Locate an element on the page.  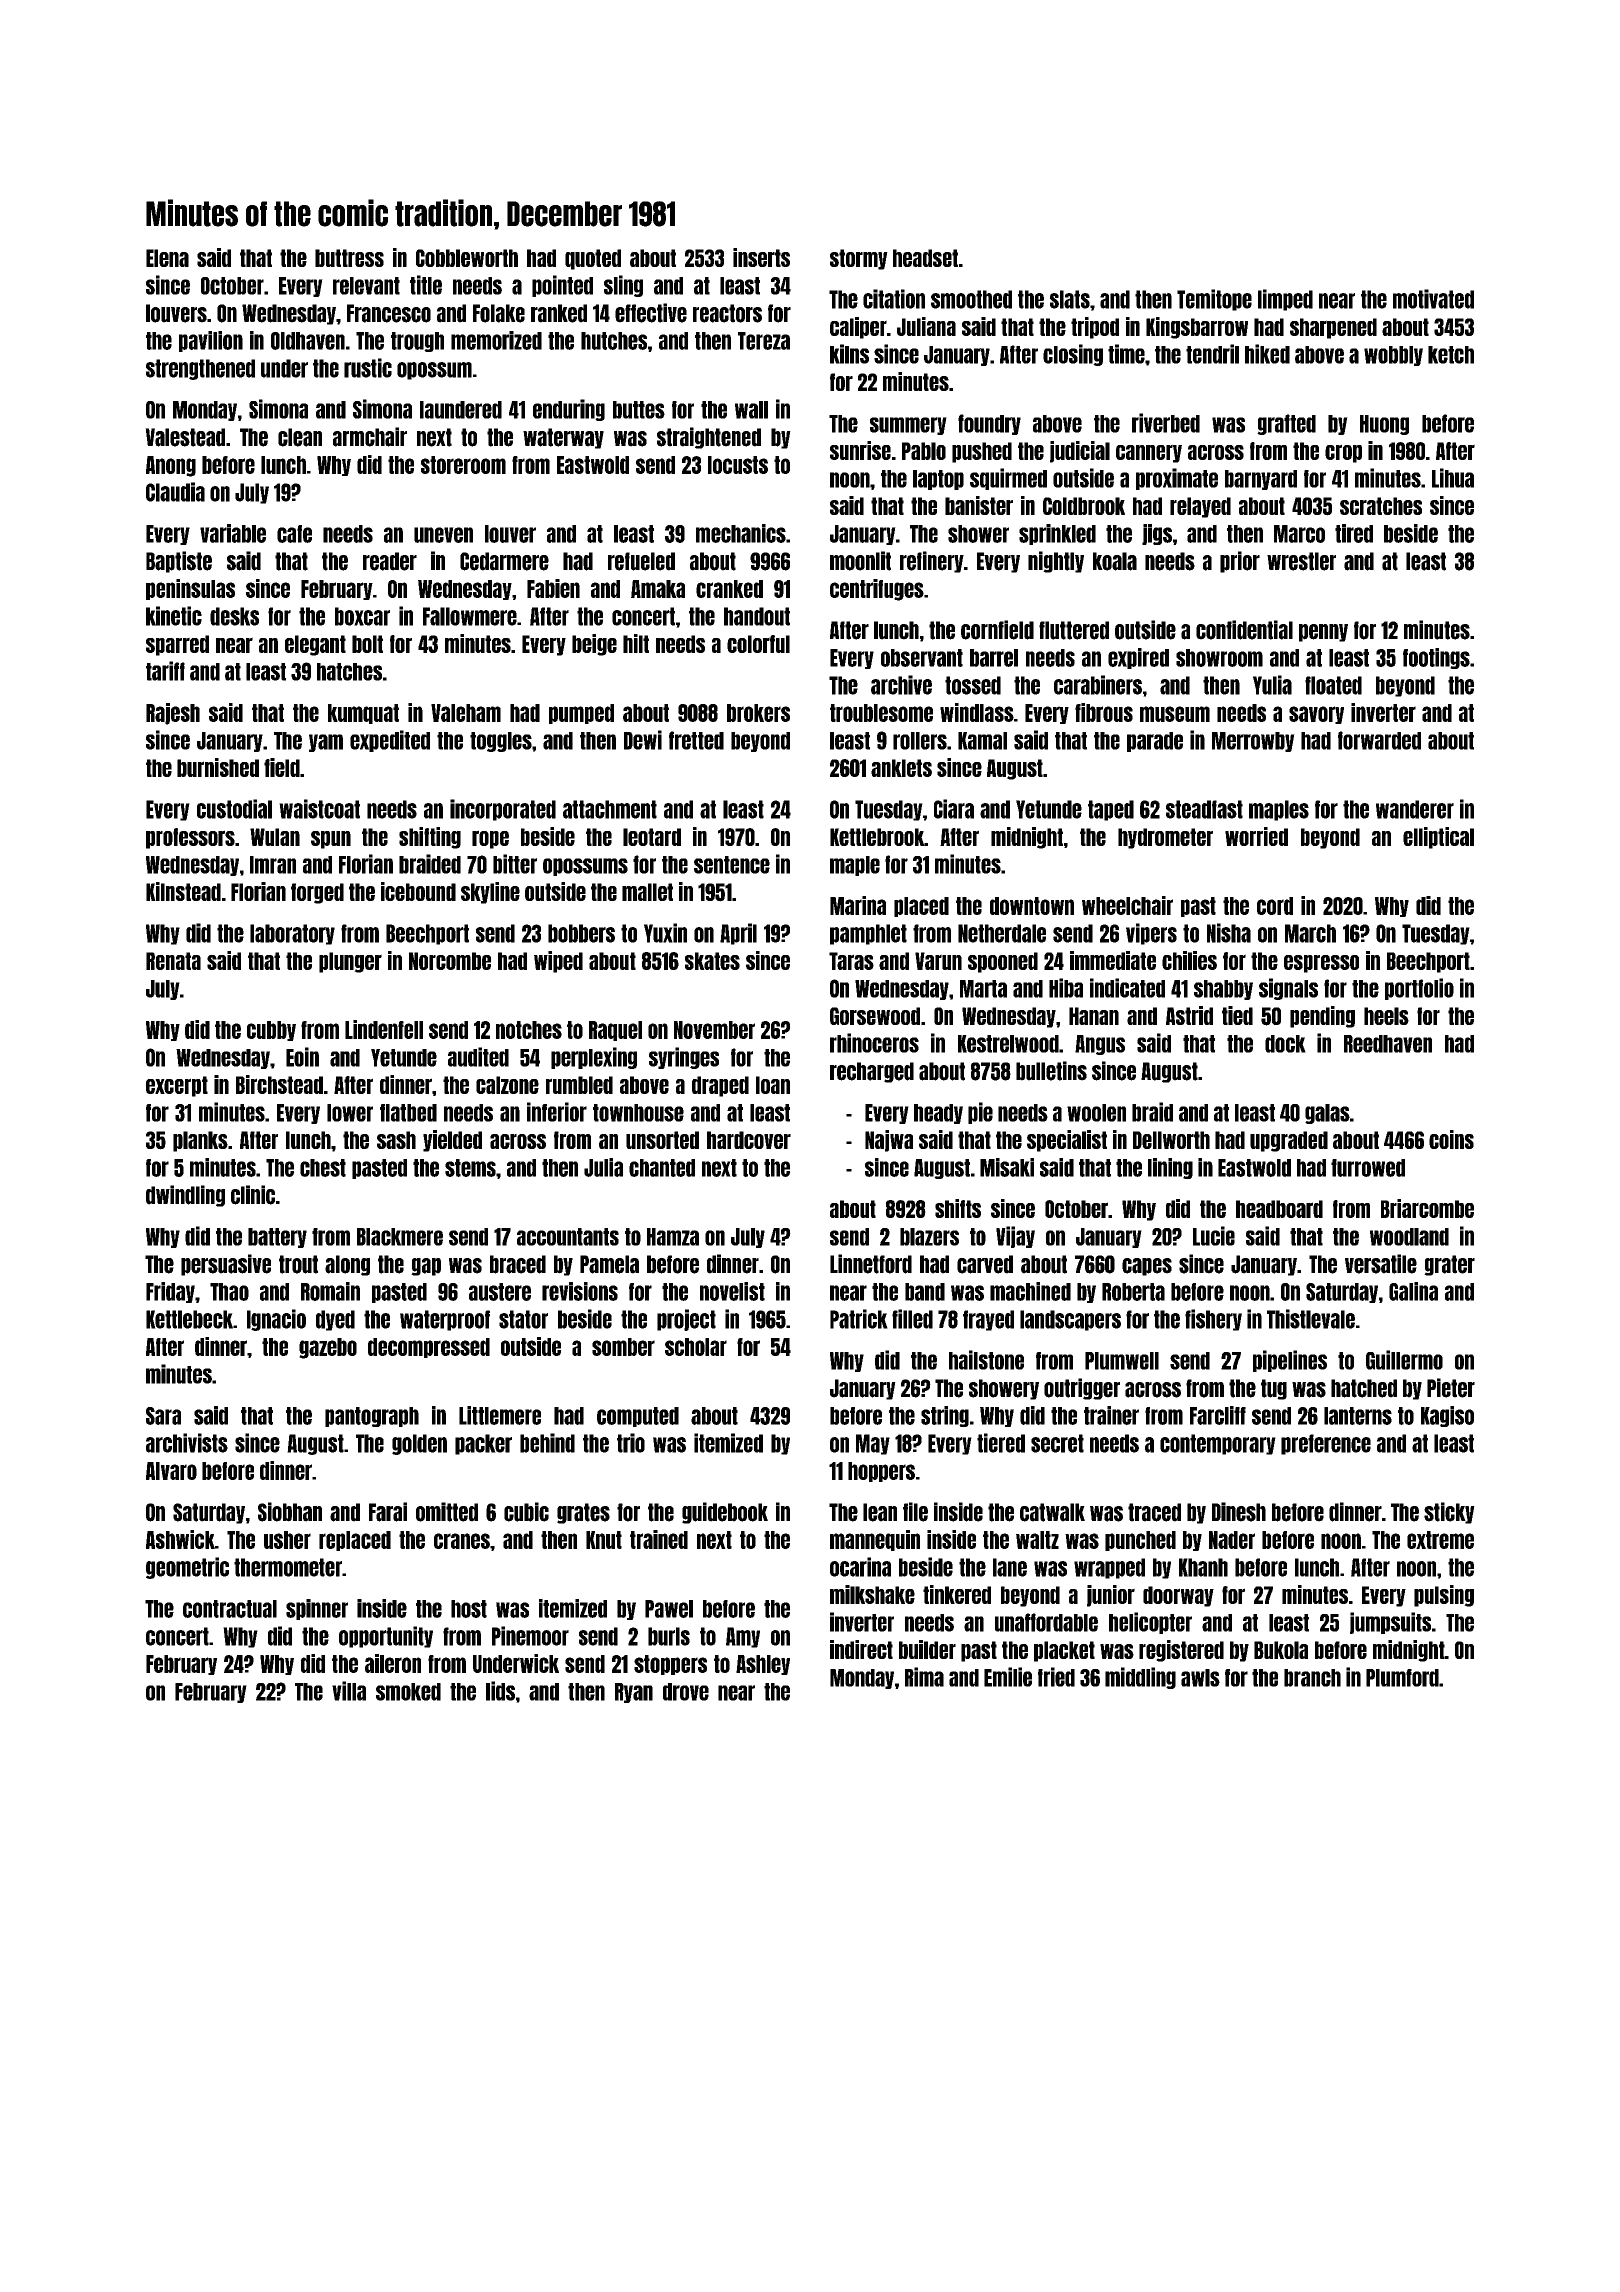
refinery is located at coordinates (932, 562).
